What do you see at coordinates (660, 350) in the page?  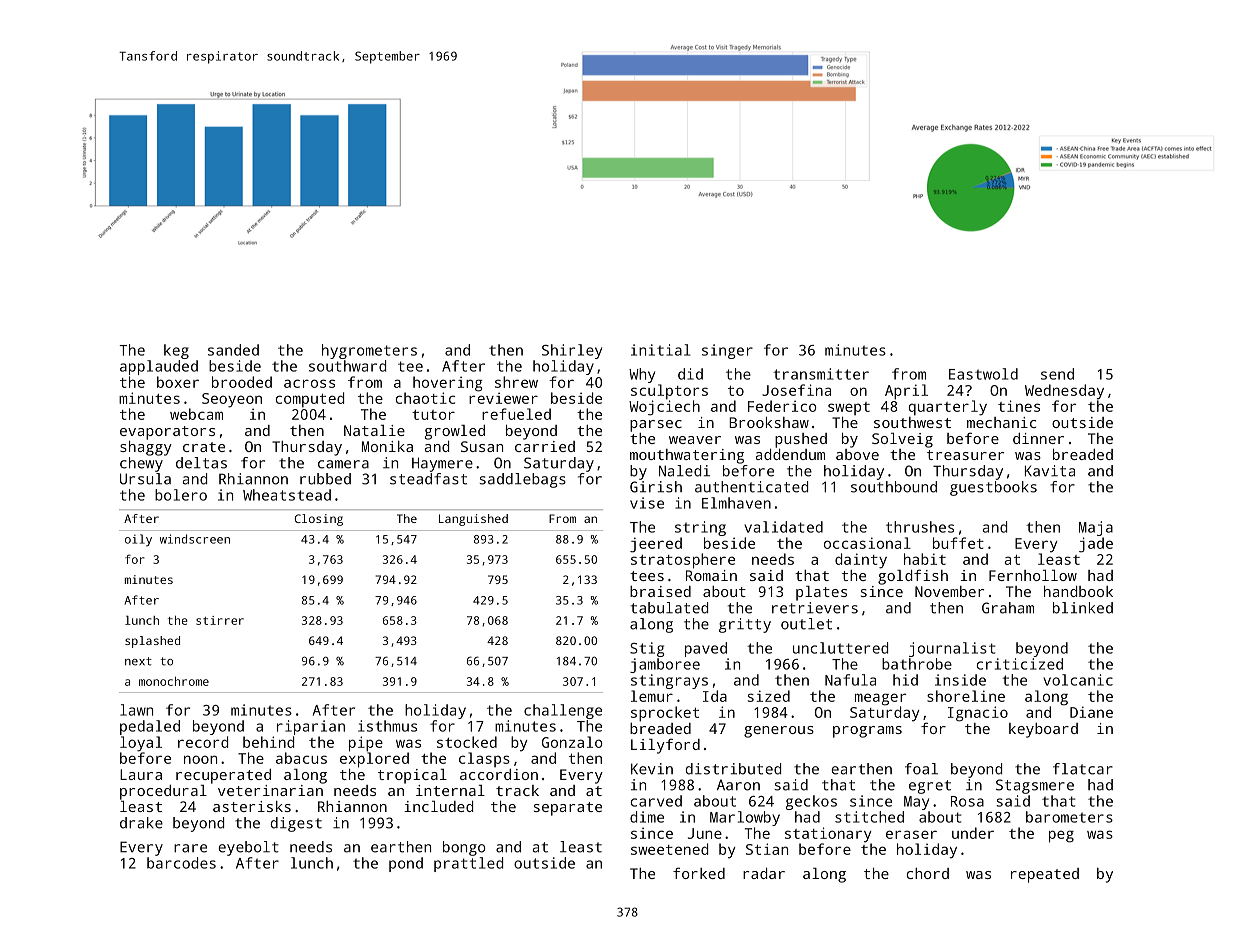 I see `initial` at bounding box center [660, 350].
